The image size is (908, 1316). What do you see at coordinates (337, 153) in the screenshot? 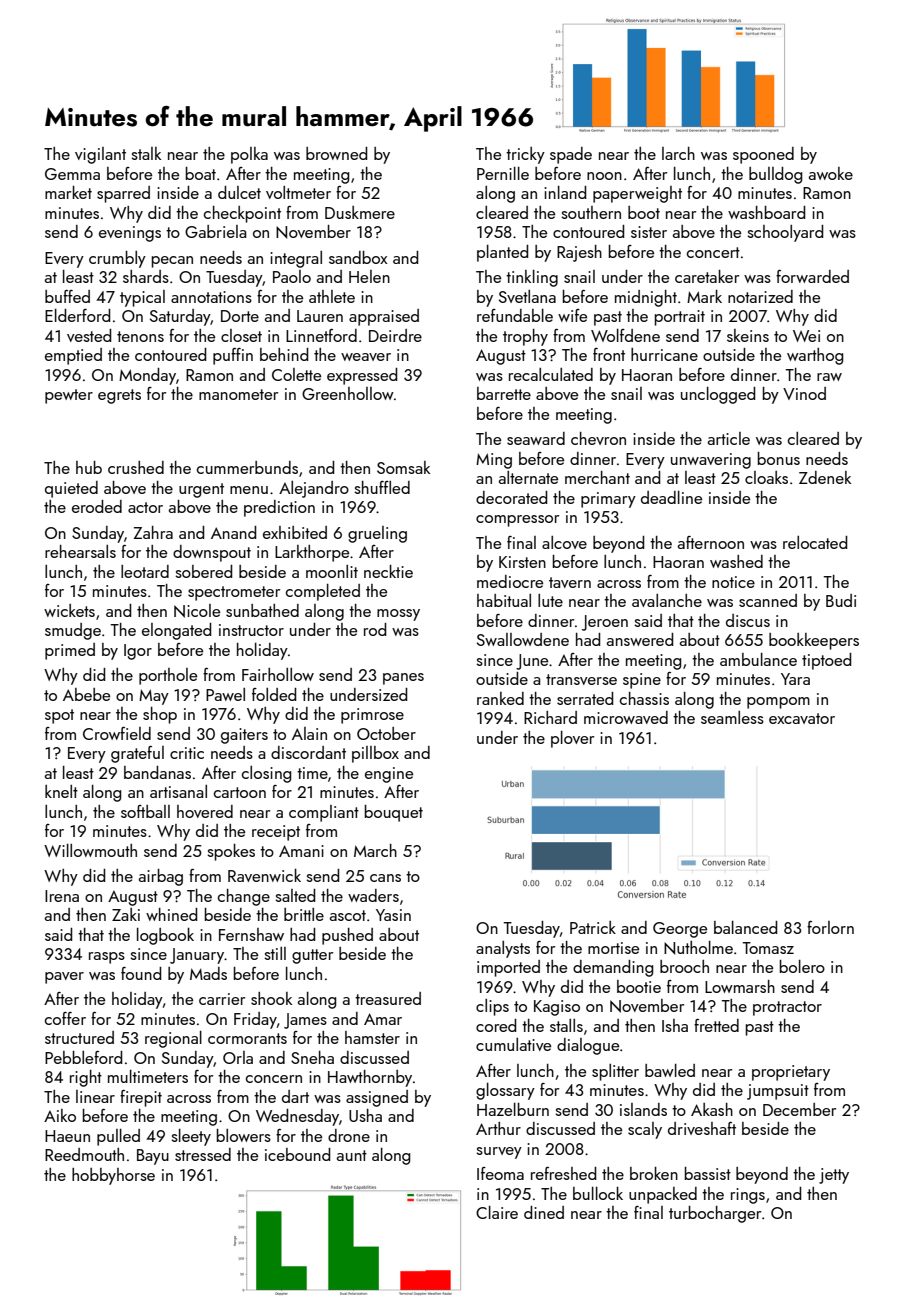
I see `browned` at bounding box center [337, 153].
